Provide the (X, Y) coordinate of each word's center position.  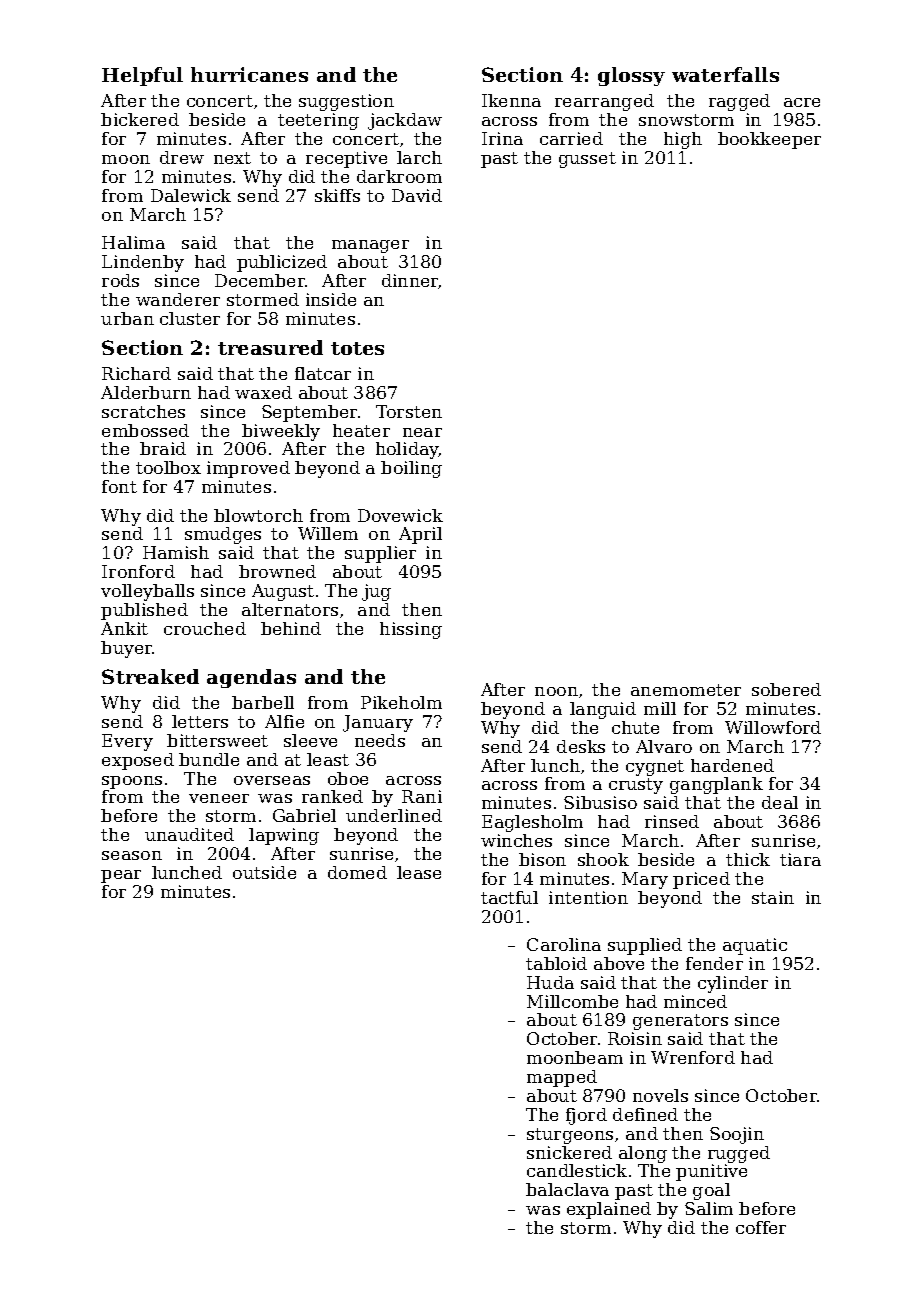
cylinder (733, 984)
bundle (209, 759)
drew (182, 157)
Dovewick (400, 515)
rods (120, 280)
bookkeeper (769, 140)
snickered (569, 1152)
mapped (562, 1078)
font (119, 486)
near (422, 432)
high (683, 140)
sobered (786, 689)
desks (581, 746)
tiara (800, 859)
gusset (587, 160)
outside (264, 872)
